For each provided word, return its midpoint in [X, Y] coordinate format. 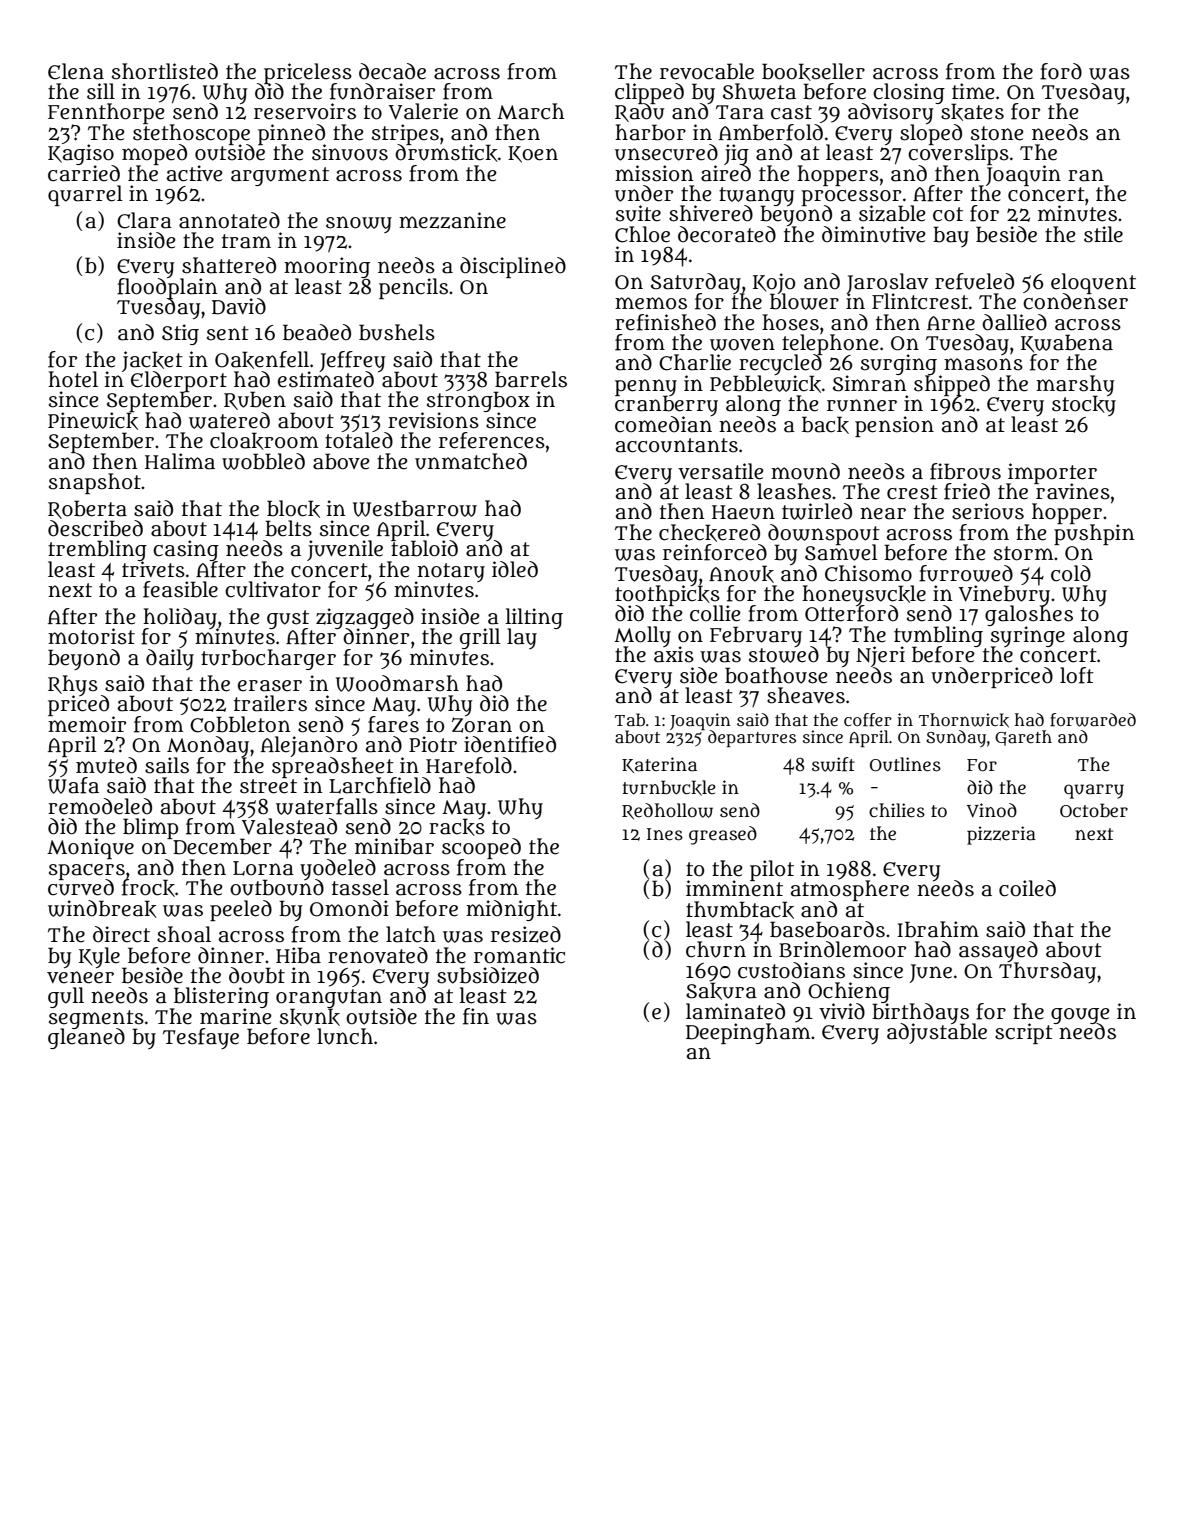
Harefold [469, 765]
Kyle [99, 957]
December [222, 847]
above [341, 461]
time [973, 91]
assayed [998, 951]
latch [411, 934]
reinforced [715, 552]
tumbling [938, 636]
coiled [1027, 888]
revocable [707, 71]
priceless [308, 73]
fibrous [965, 471]
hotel [73, 379]
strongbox [478, 402]
